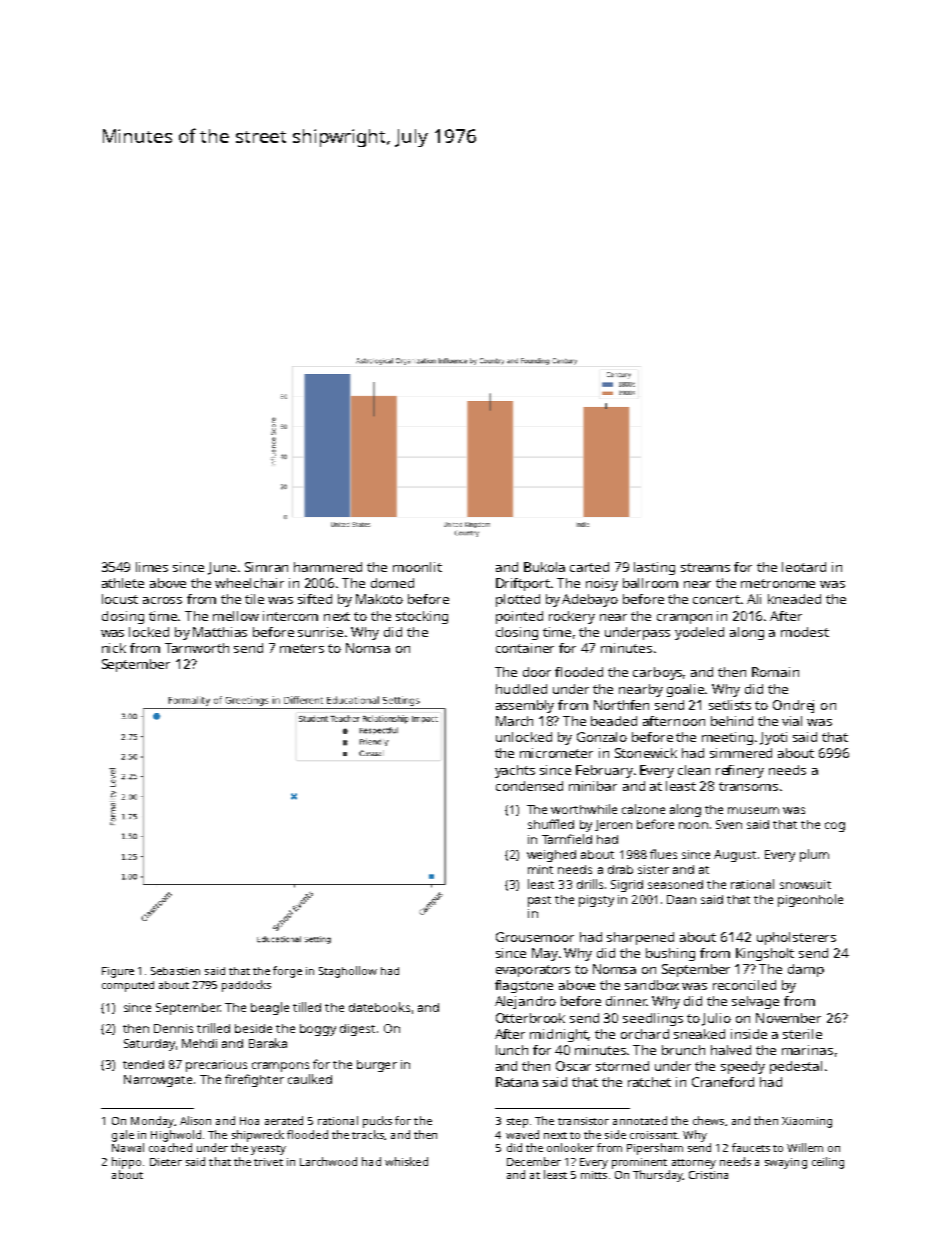 The width and height of the image is (952, 1233). Describe the element at coordinates (328, 1161) in the image. I see `Larchwood` at that location.
